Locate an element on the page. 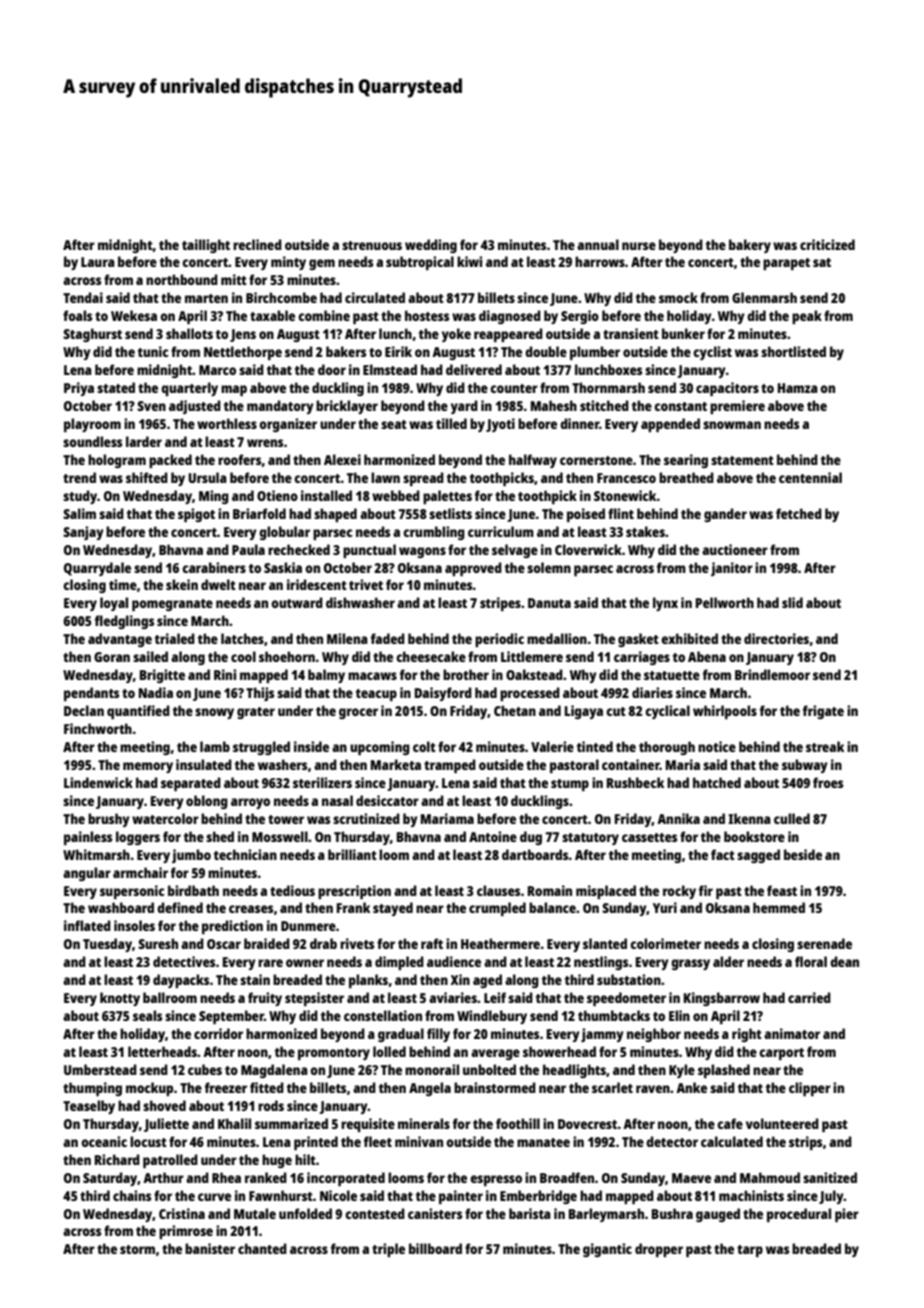  knotty is located at coordinates (120, 999).
